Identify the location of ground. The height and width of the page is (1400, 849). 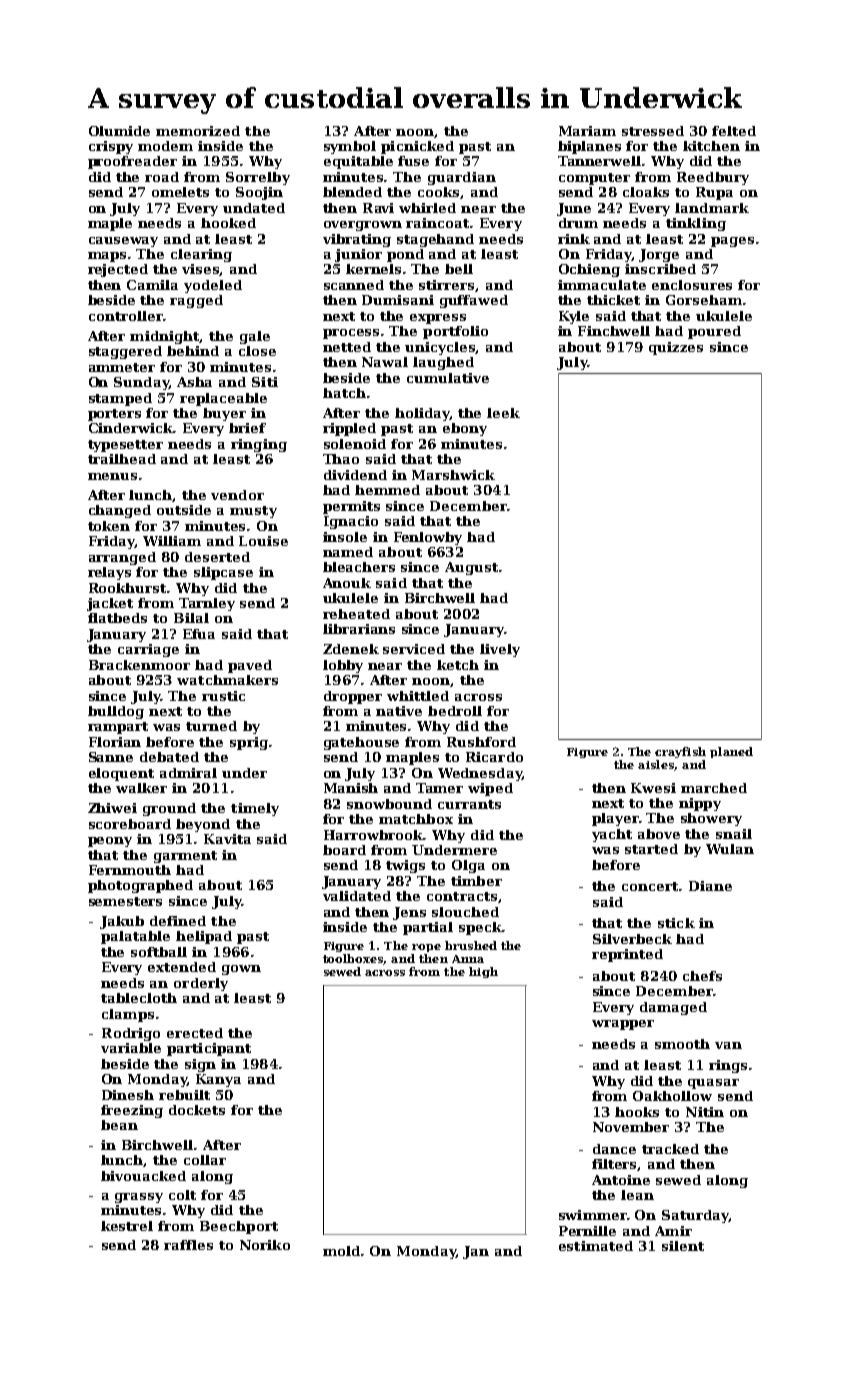
(169, 809).
